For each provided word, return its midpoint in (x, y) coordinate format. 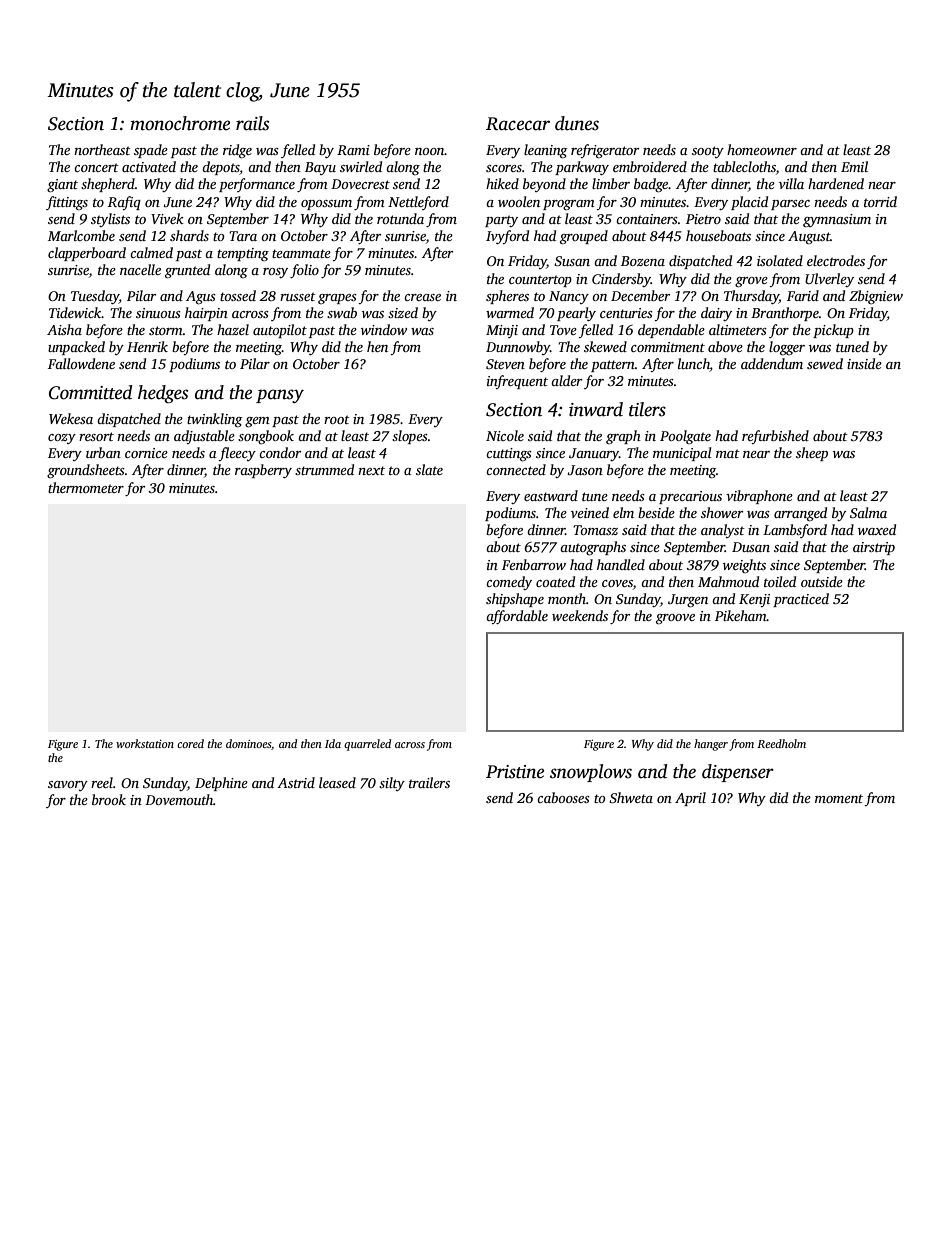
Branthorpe (785, 314)
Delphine (221, 784)
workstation (145, 743)
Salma (868, 512)
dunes (577, 123)
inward (596, 409)
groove (675, 619)
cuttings (509, 455)
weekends (580, 615)
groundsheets (86, 471)
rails (252, 123)
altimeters (738, 329)
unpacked (76, 348)
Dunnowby (518, 348)
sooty (708, 152)
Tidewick (75, 312)
